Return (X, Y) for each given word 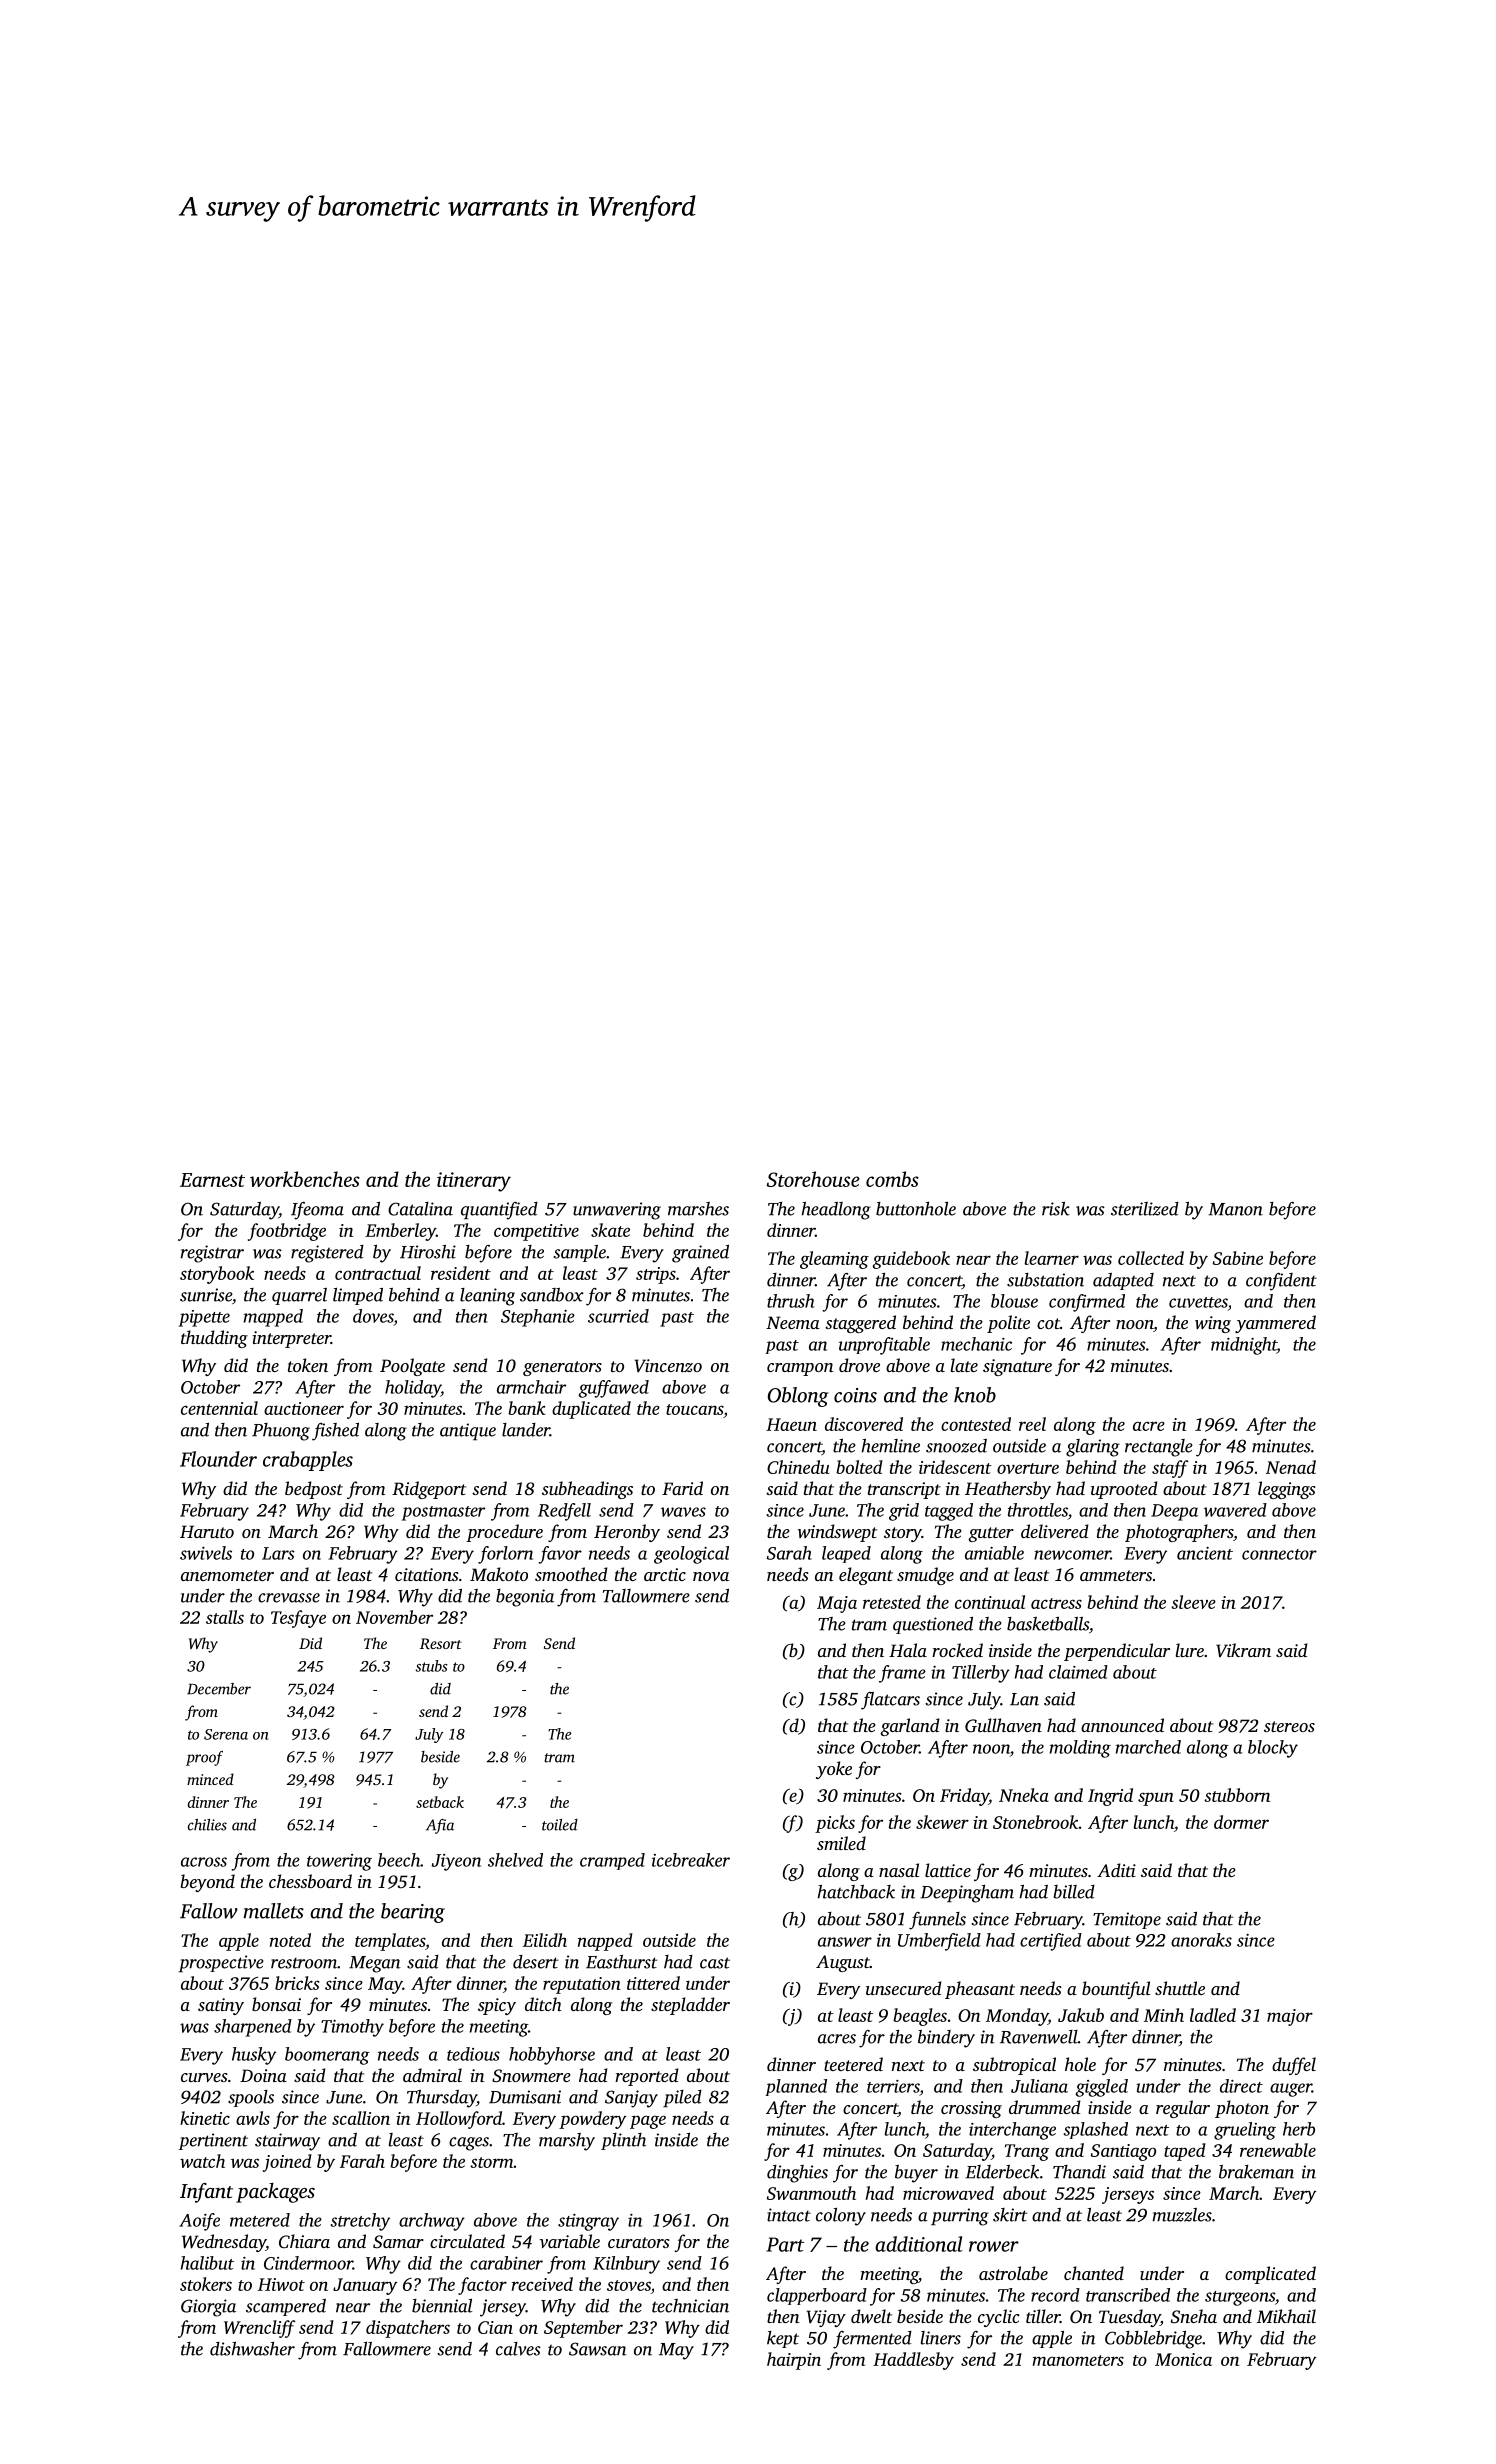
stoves (629, 2287)
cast (715, 1963)
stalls (225, 1617)
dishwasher (252, 2349)
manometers (1078, 2360)
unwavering (617, 1211)
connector (1279, 1554)
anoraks (1201, 1940)
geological (691, 1555)
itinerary (474, 1182)
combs (892, 1179)
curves (204, 2077)
